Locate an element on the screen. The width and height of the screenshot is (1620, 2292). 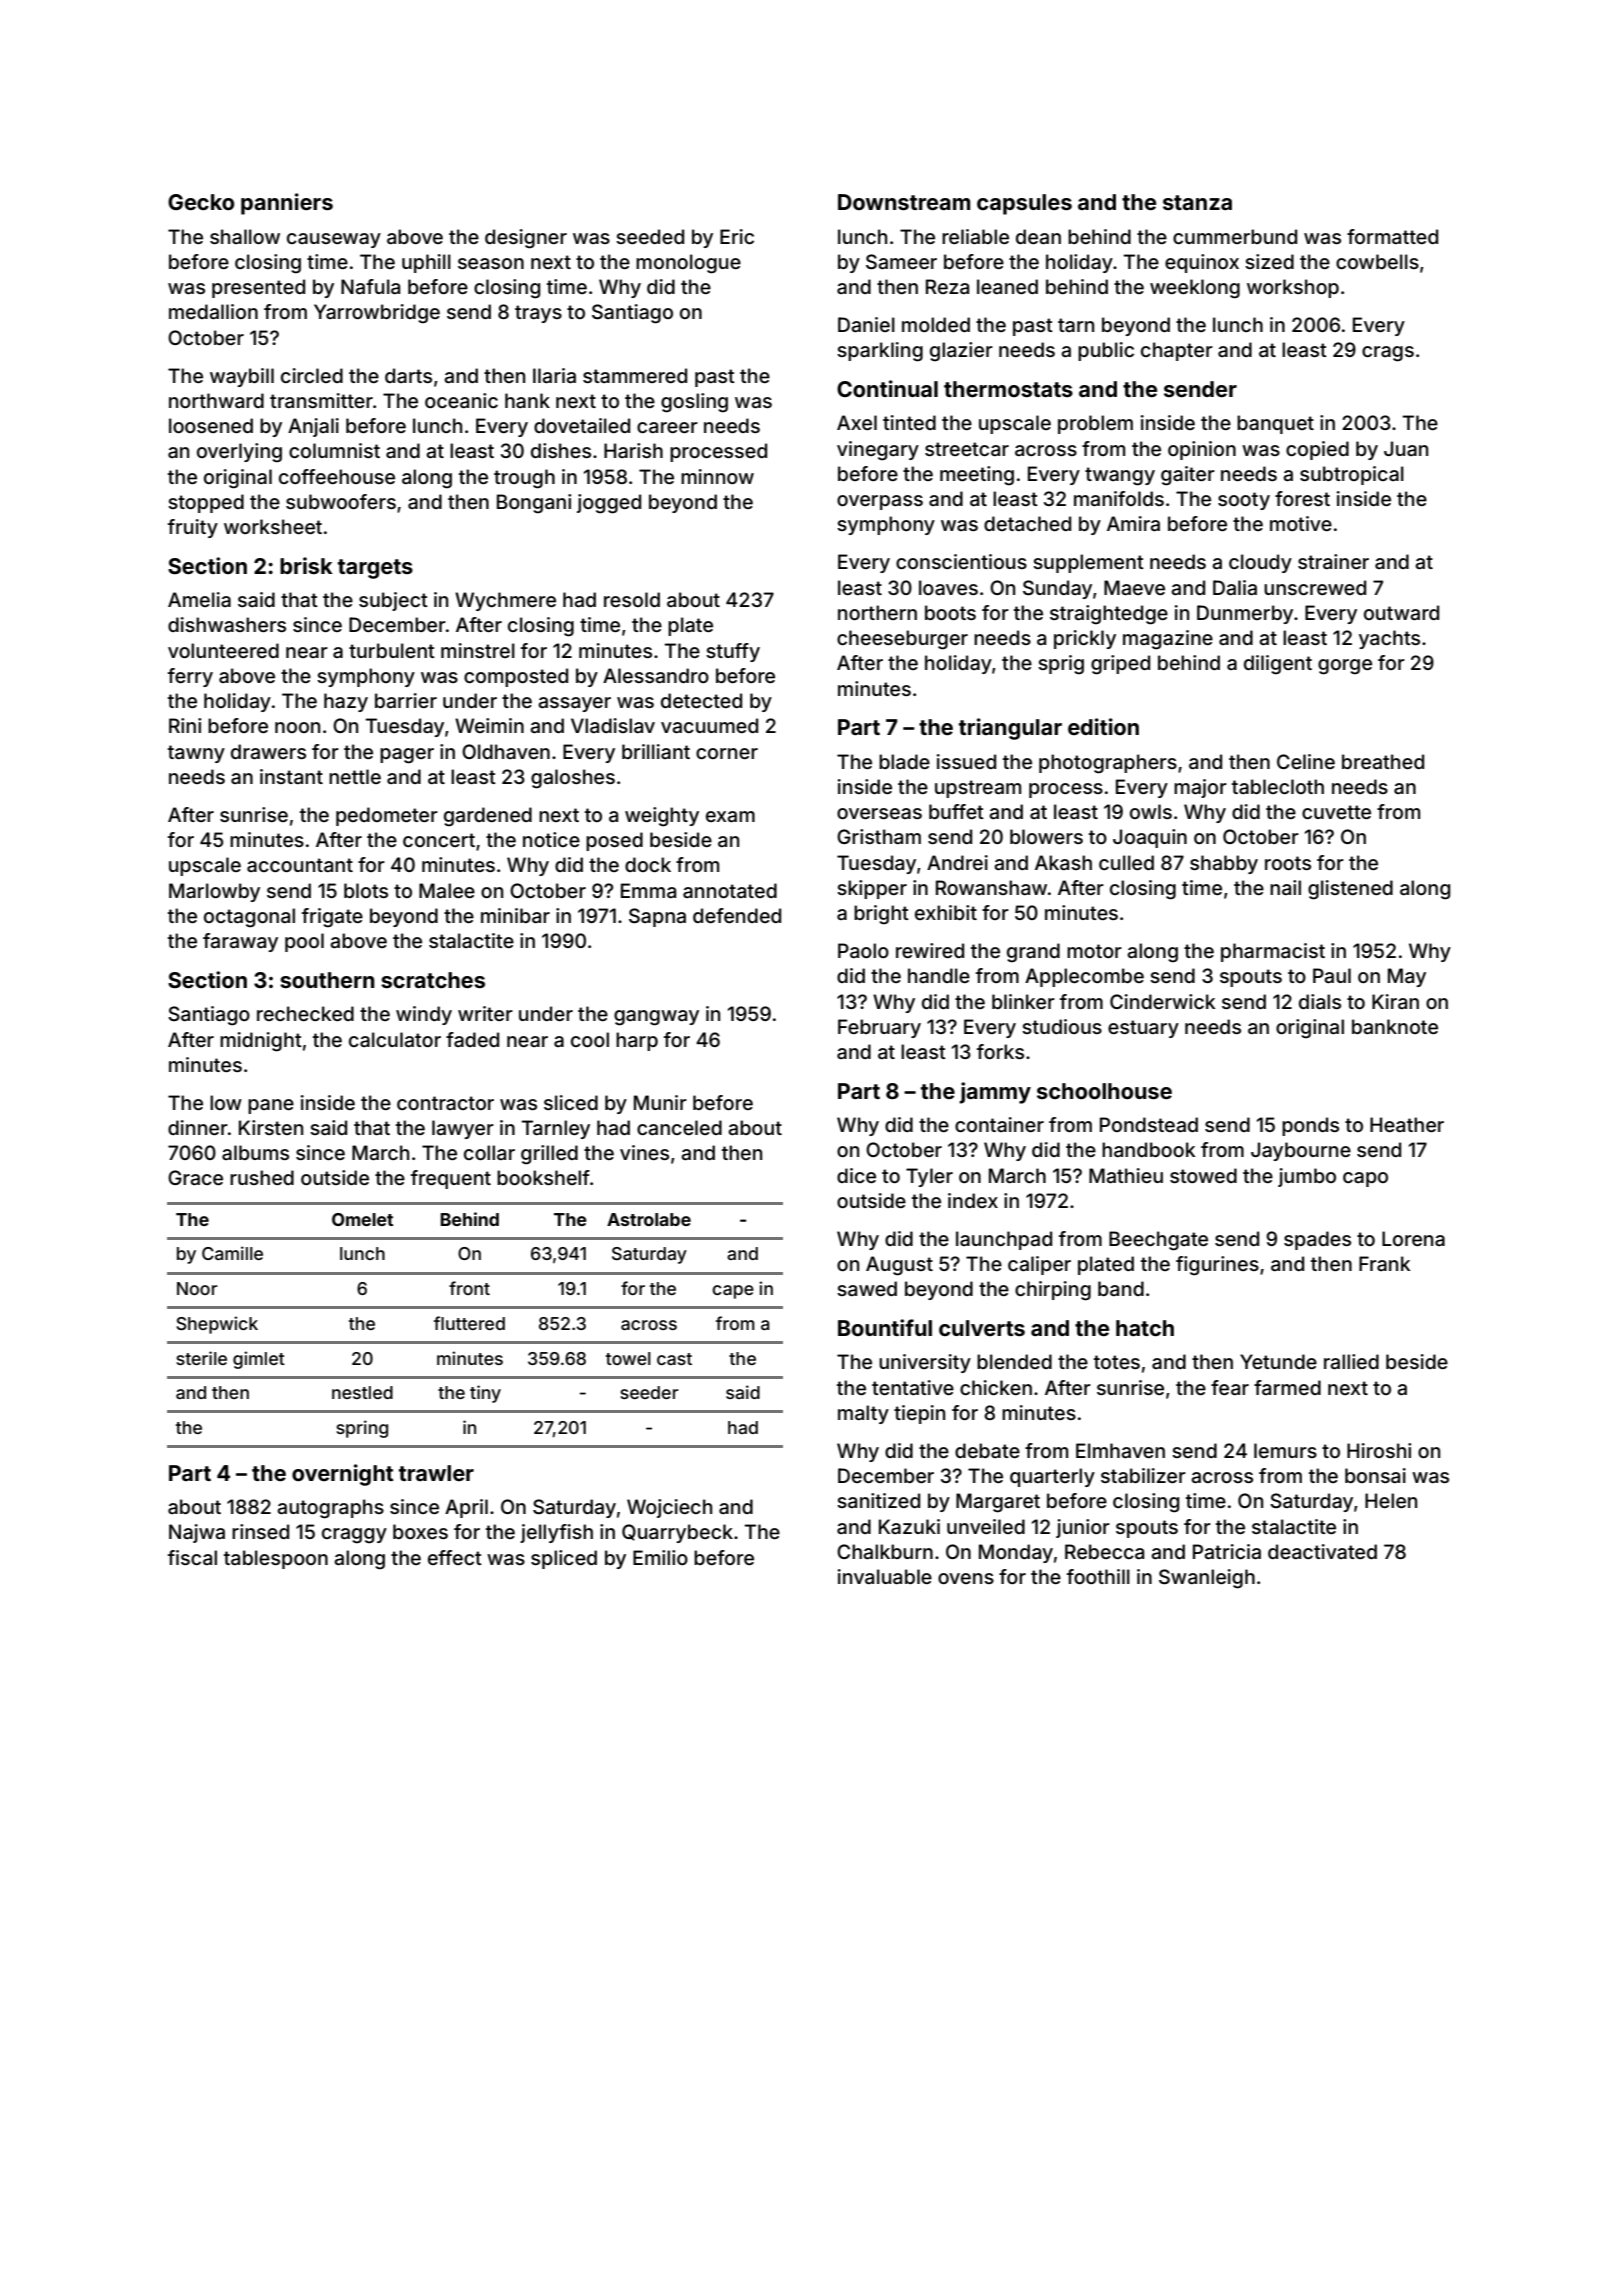
annotated is located at coordinates (730, 890).
